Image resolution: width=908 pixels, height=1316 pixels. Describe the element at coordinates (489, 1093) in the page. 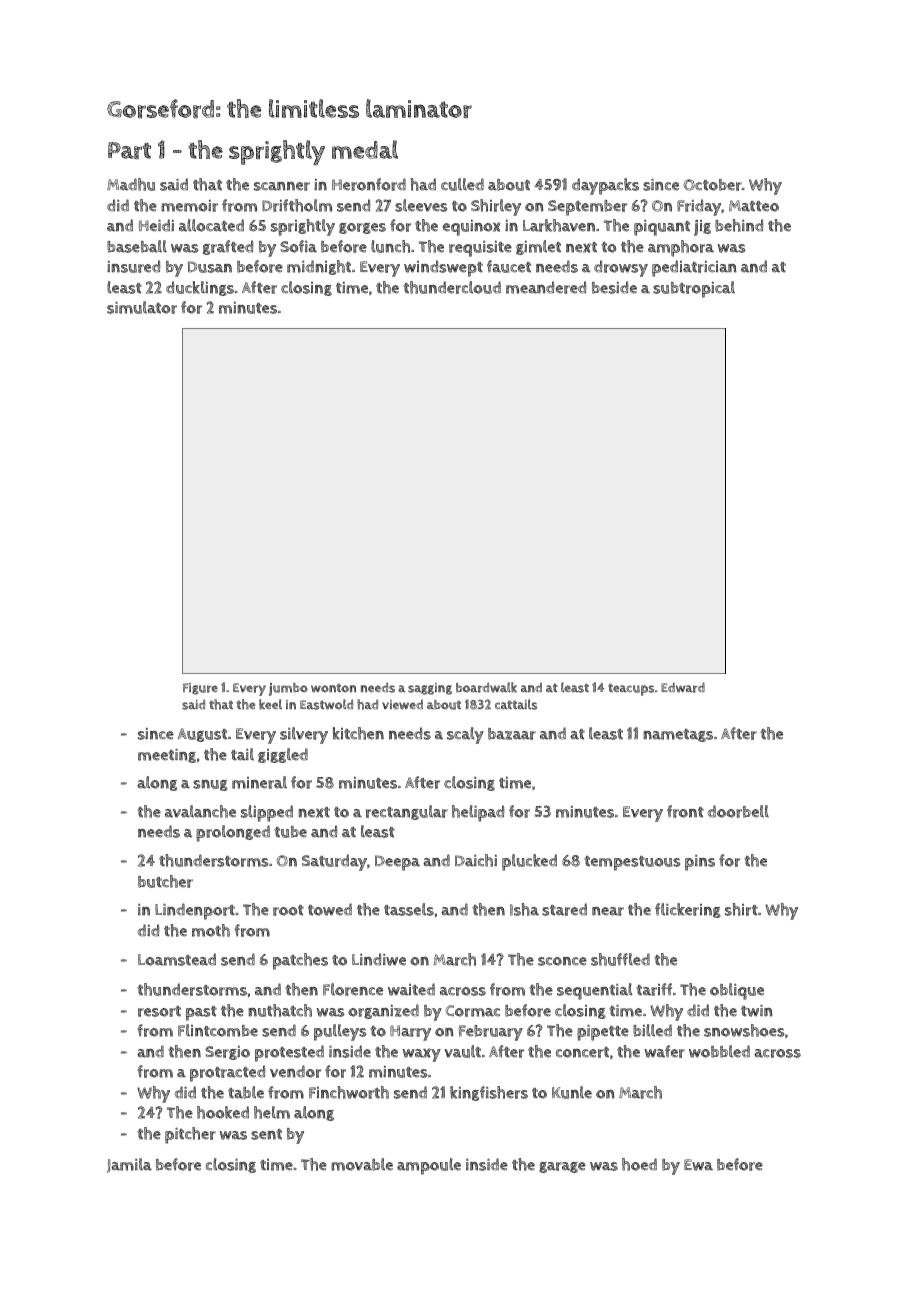

I see `kingfishers` at that location.
